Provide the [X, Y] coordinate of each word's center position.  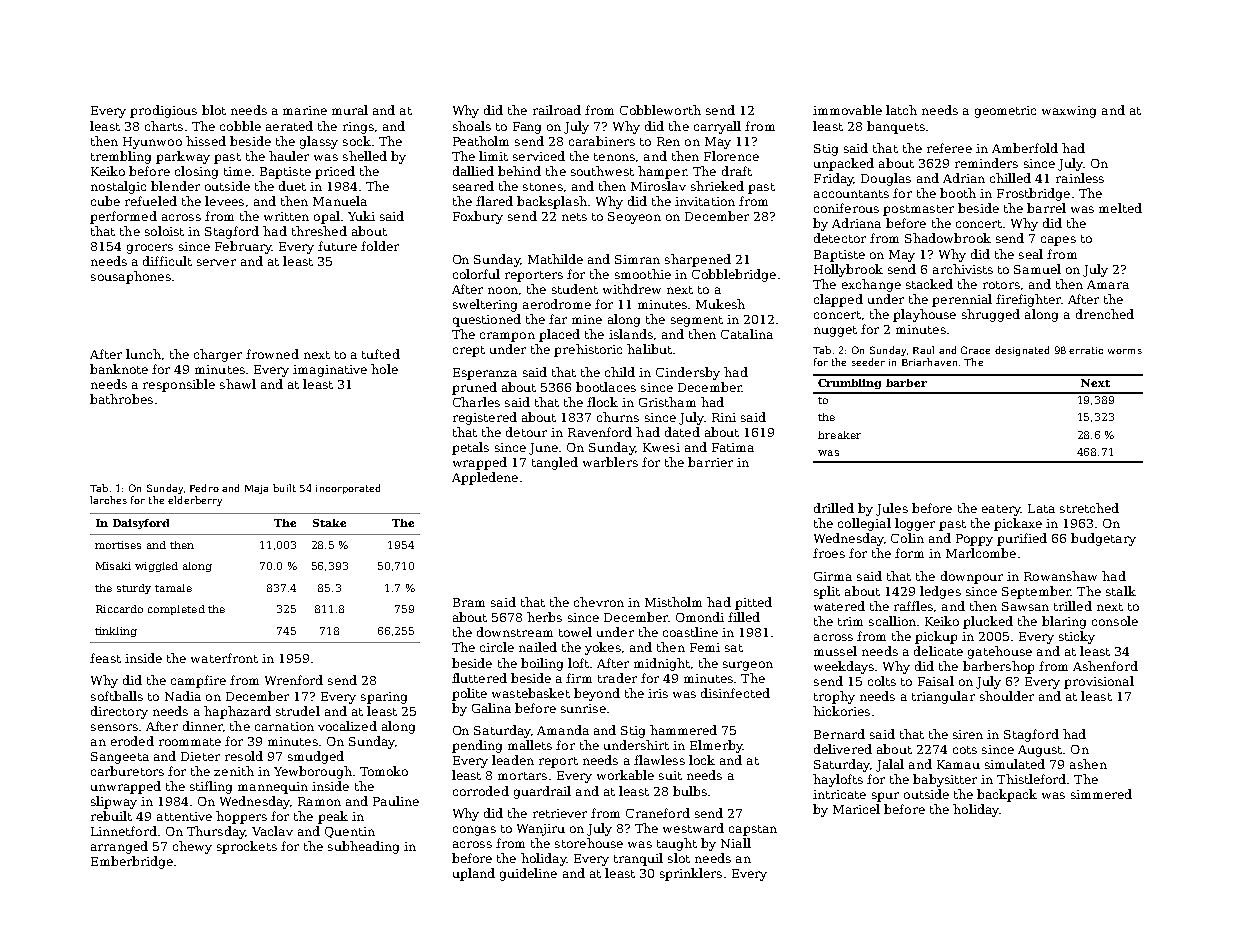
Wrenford [294, 680]
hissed [206, 141]
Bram [469, 602]
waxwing [1069, 112]
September [1036, 592]
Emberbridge [132, 862]
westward [693, 828]
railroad [557, 110]
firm [579, 678]
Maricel [856, 809]
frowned [272, 354]
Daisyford [141, 524]
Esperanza [485, 374]
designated [1022, 351]
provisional [1099, 682]
